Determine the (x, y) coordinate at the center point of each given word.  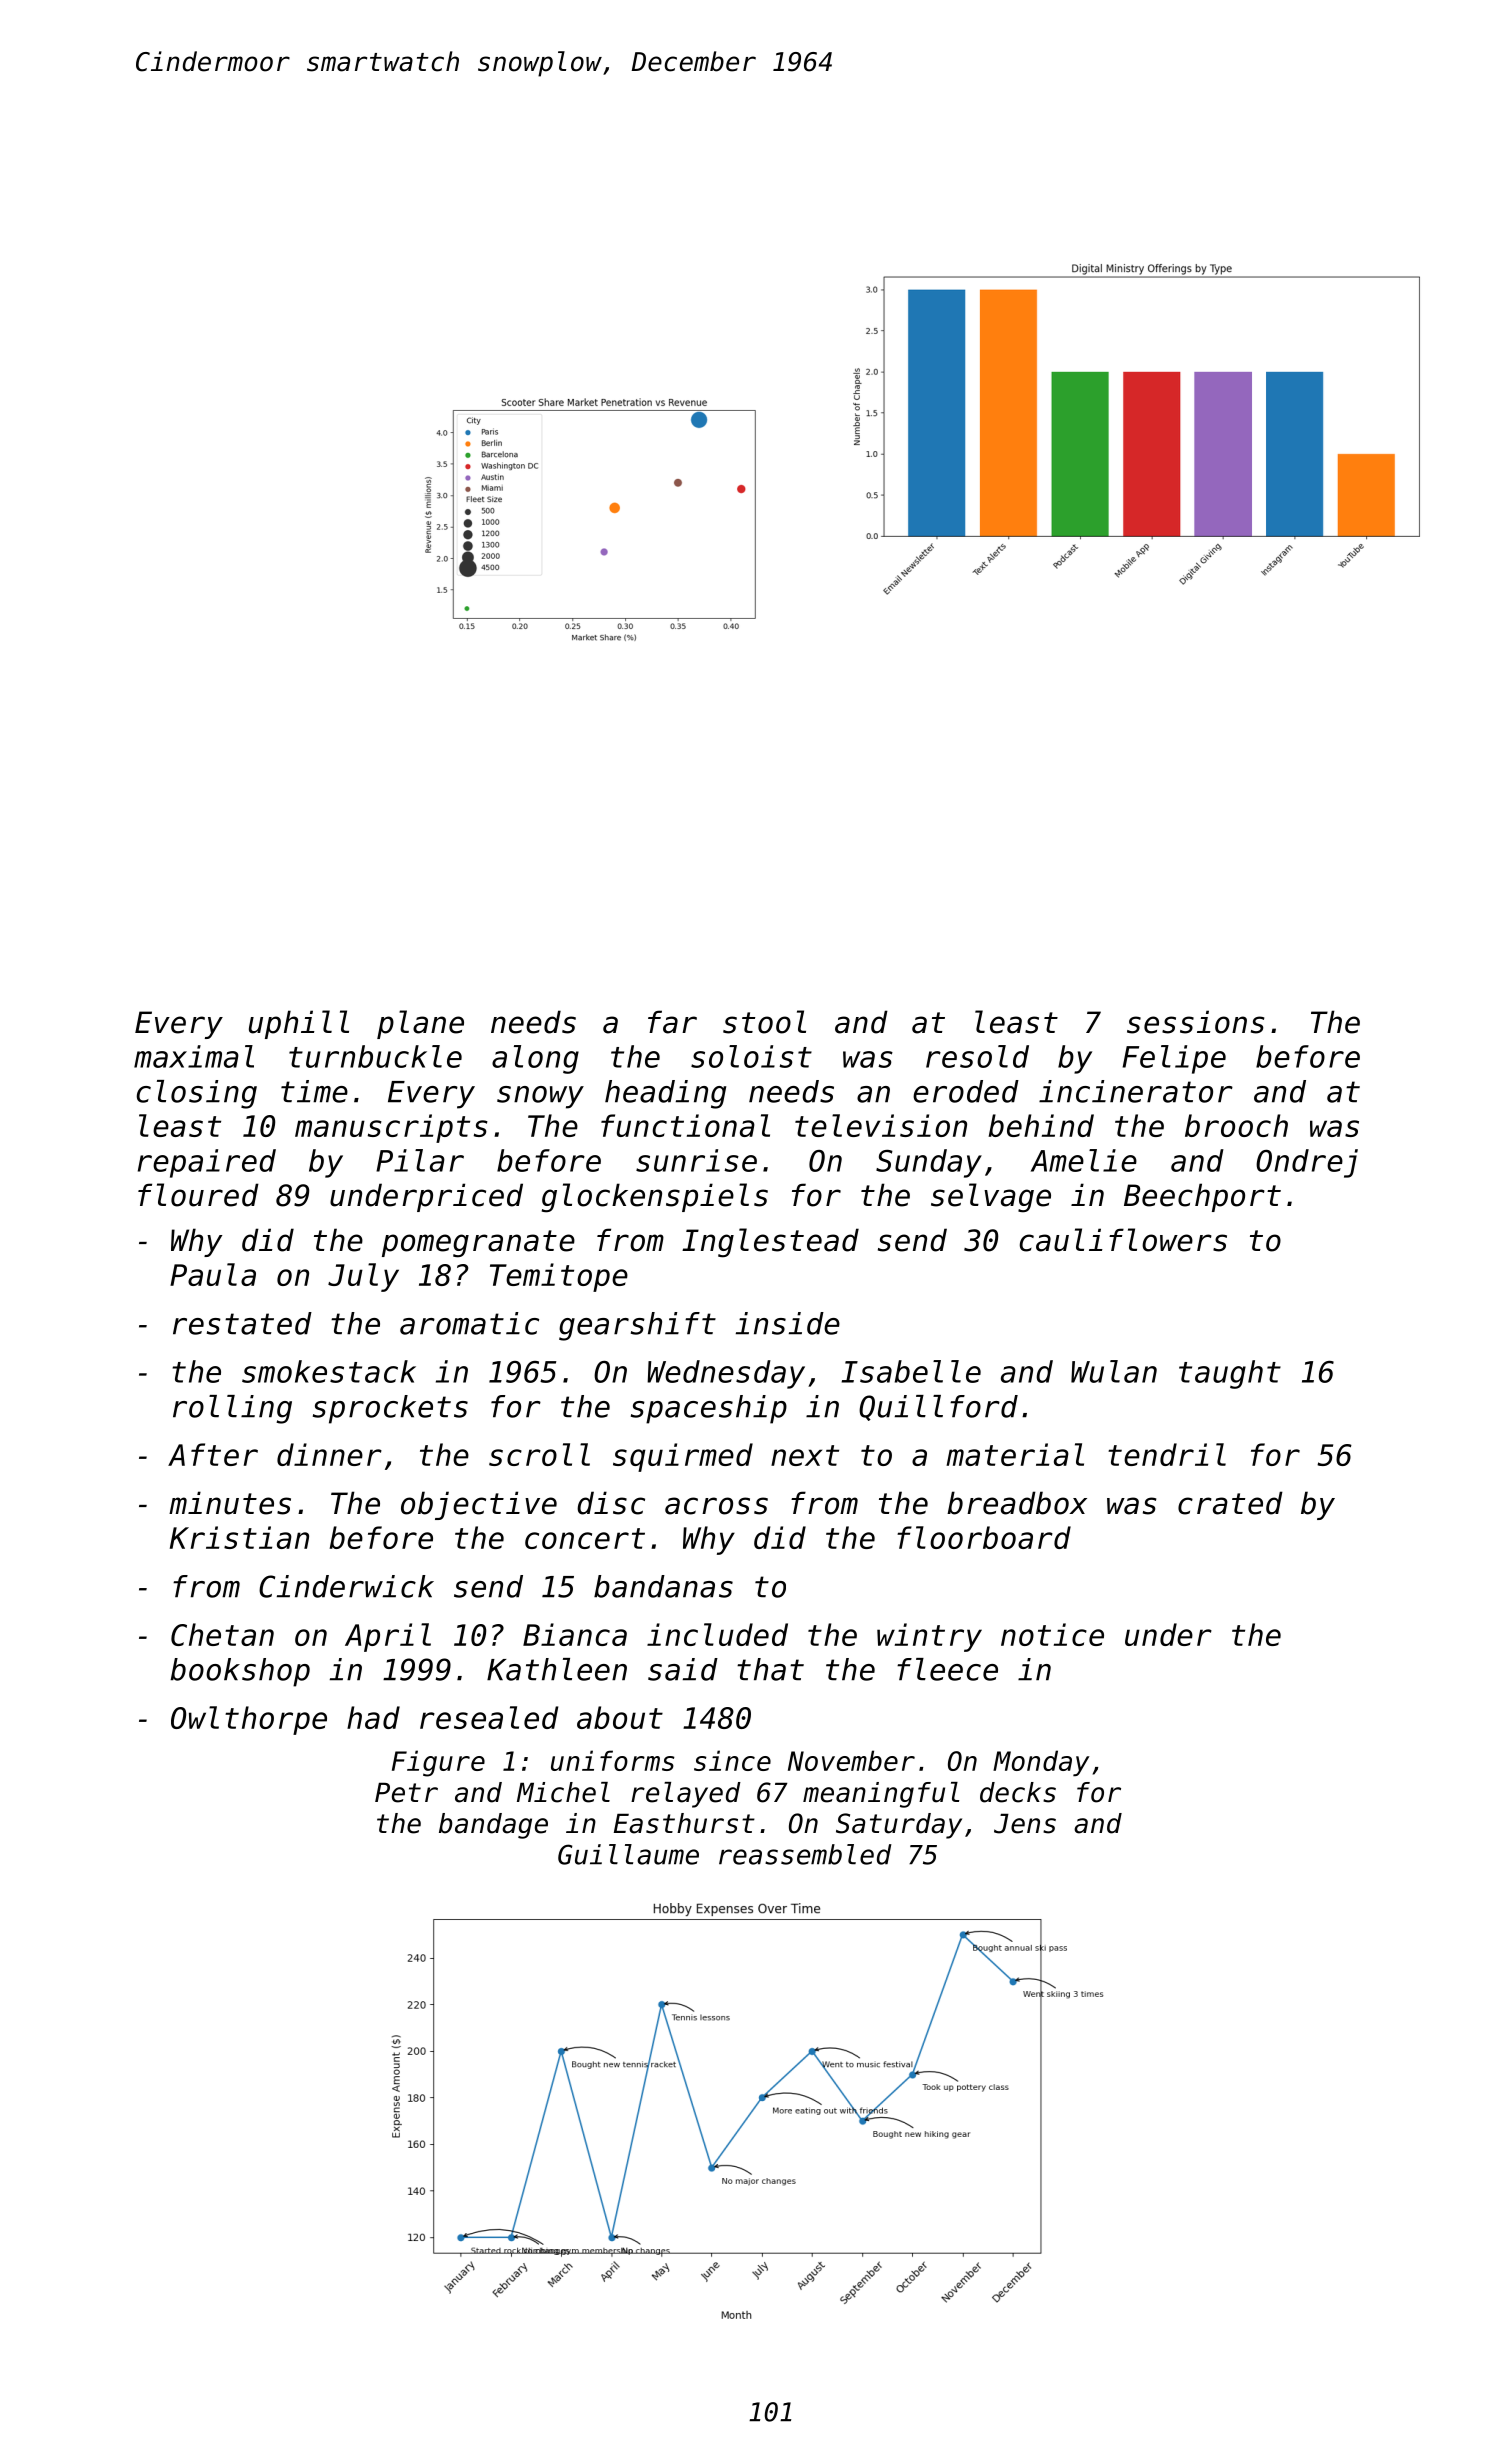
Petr (406, 1792)
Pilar (420, 1160)
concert (585, 1538)
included (717, 1634)
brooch (1236, 1125)
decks (1018, 1792)
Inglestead (770, 1243)
